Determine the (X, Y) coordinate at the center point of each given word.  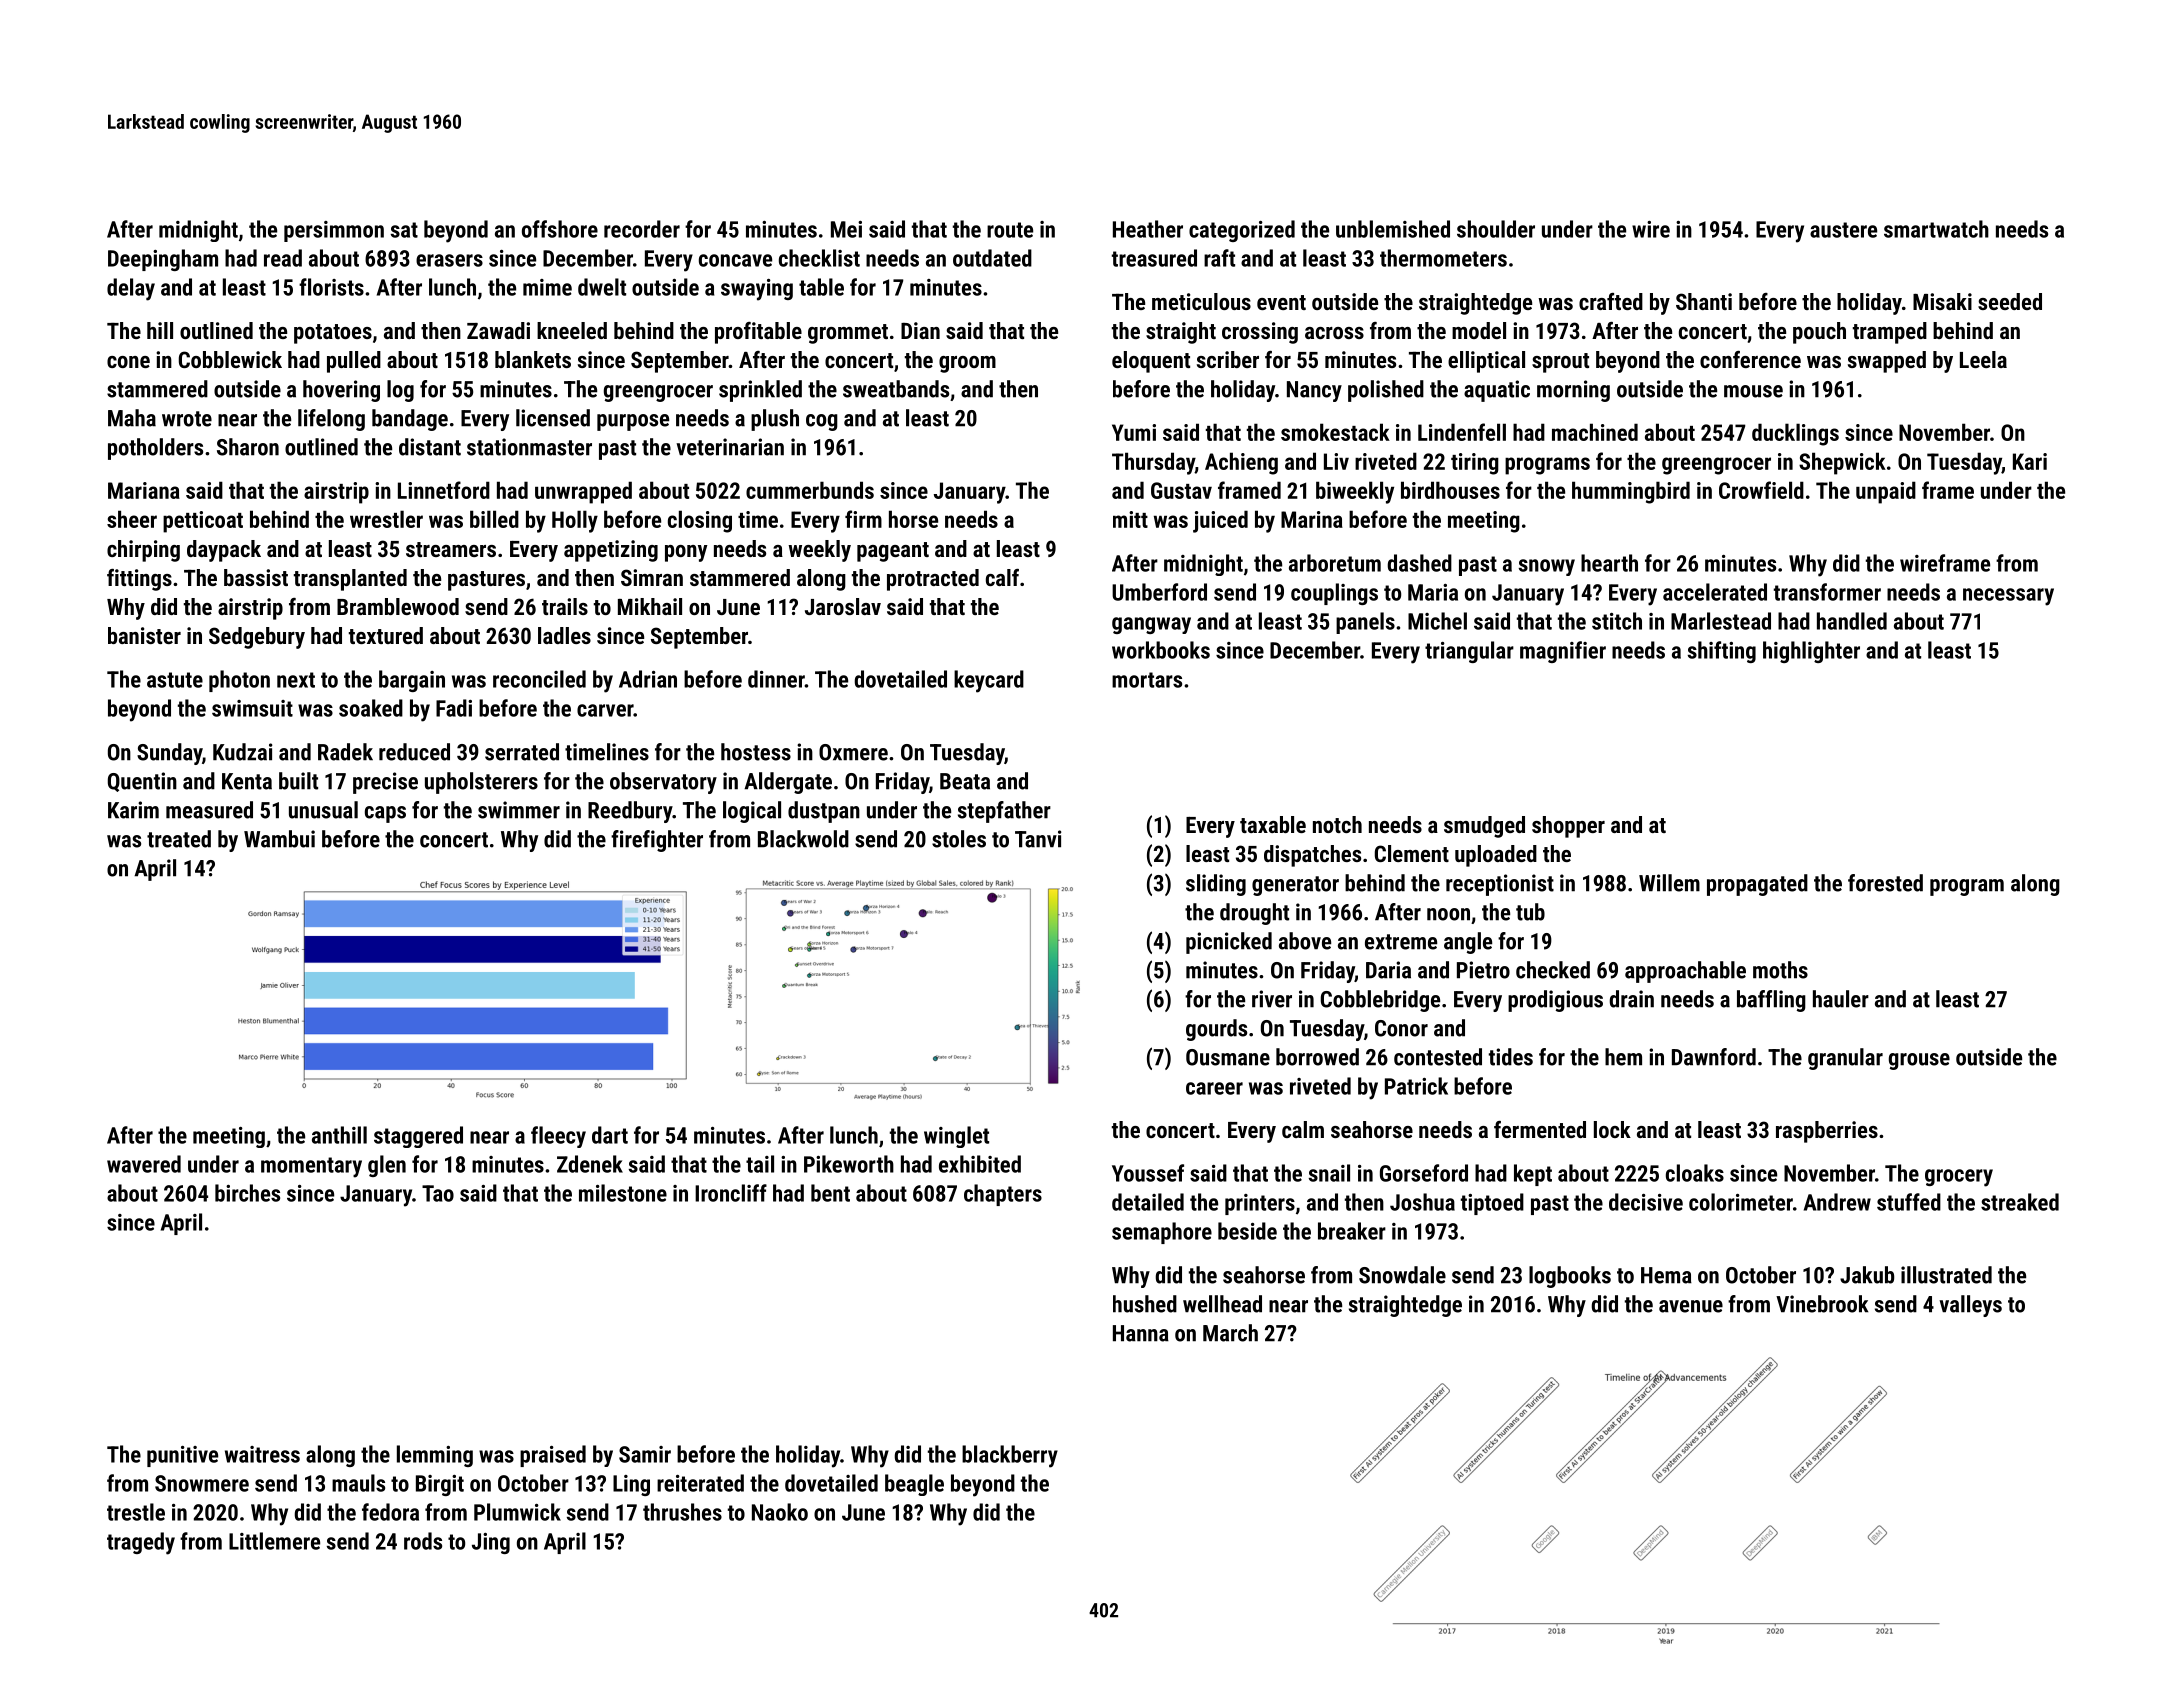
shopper (1568, 827)
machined (1595, 432)
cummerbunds (810, 490)
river (1272, 999)
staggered (418, 1137)
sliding (1216, 885)
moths (1780, 970)
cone (128, 362)
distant (430, 447)
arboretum (1335, 563)
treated (179, 839)
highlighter (1811, 652)
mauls (358, 1483)
